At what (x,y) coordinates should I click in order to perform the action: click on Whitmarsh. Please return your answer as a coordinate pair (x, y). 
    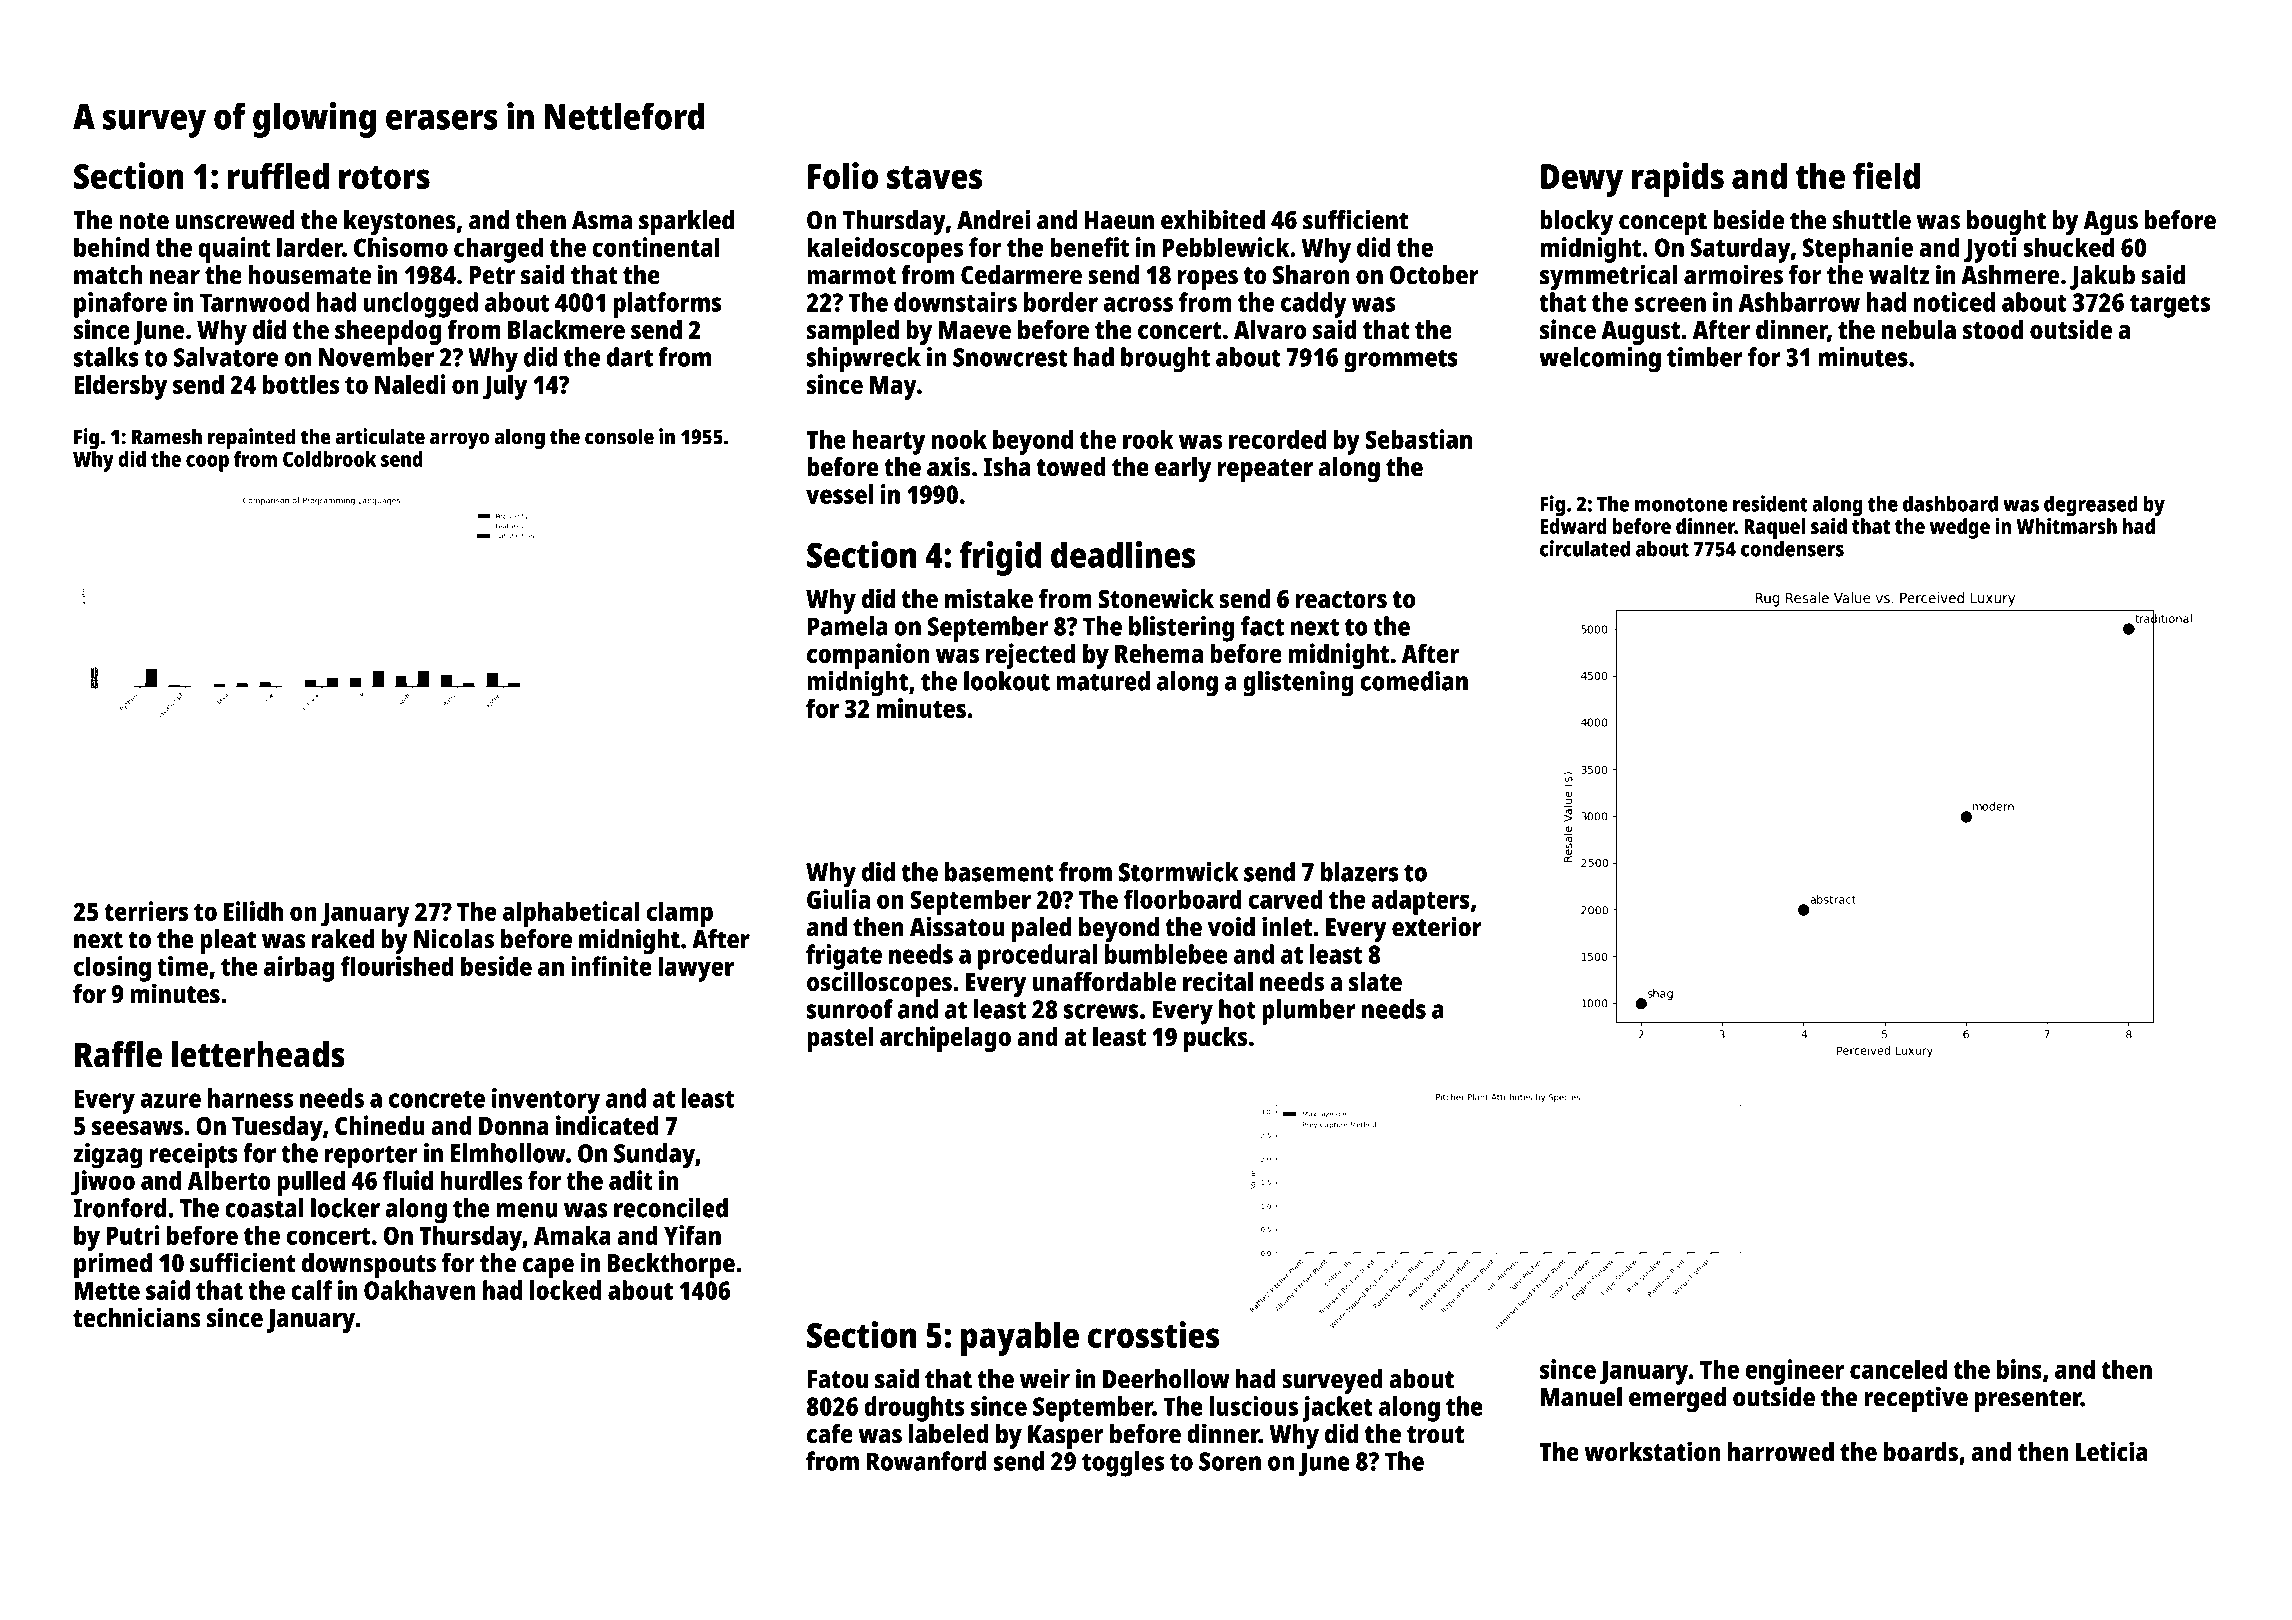
    Looking at the image, I should click on (2066, 526).
